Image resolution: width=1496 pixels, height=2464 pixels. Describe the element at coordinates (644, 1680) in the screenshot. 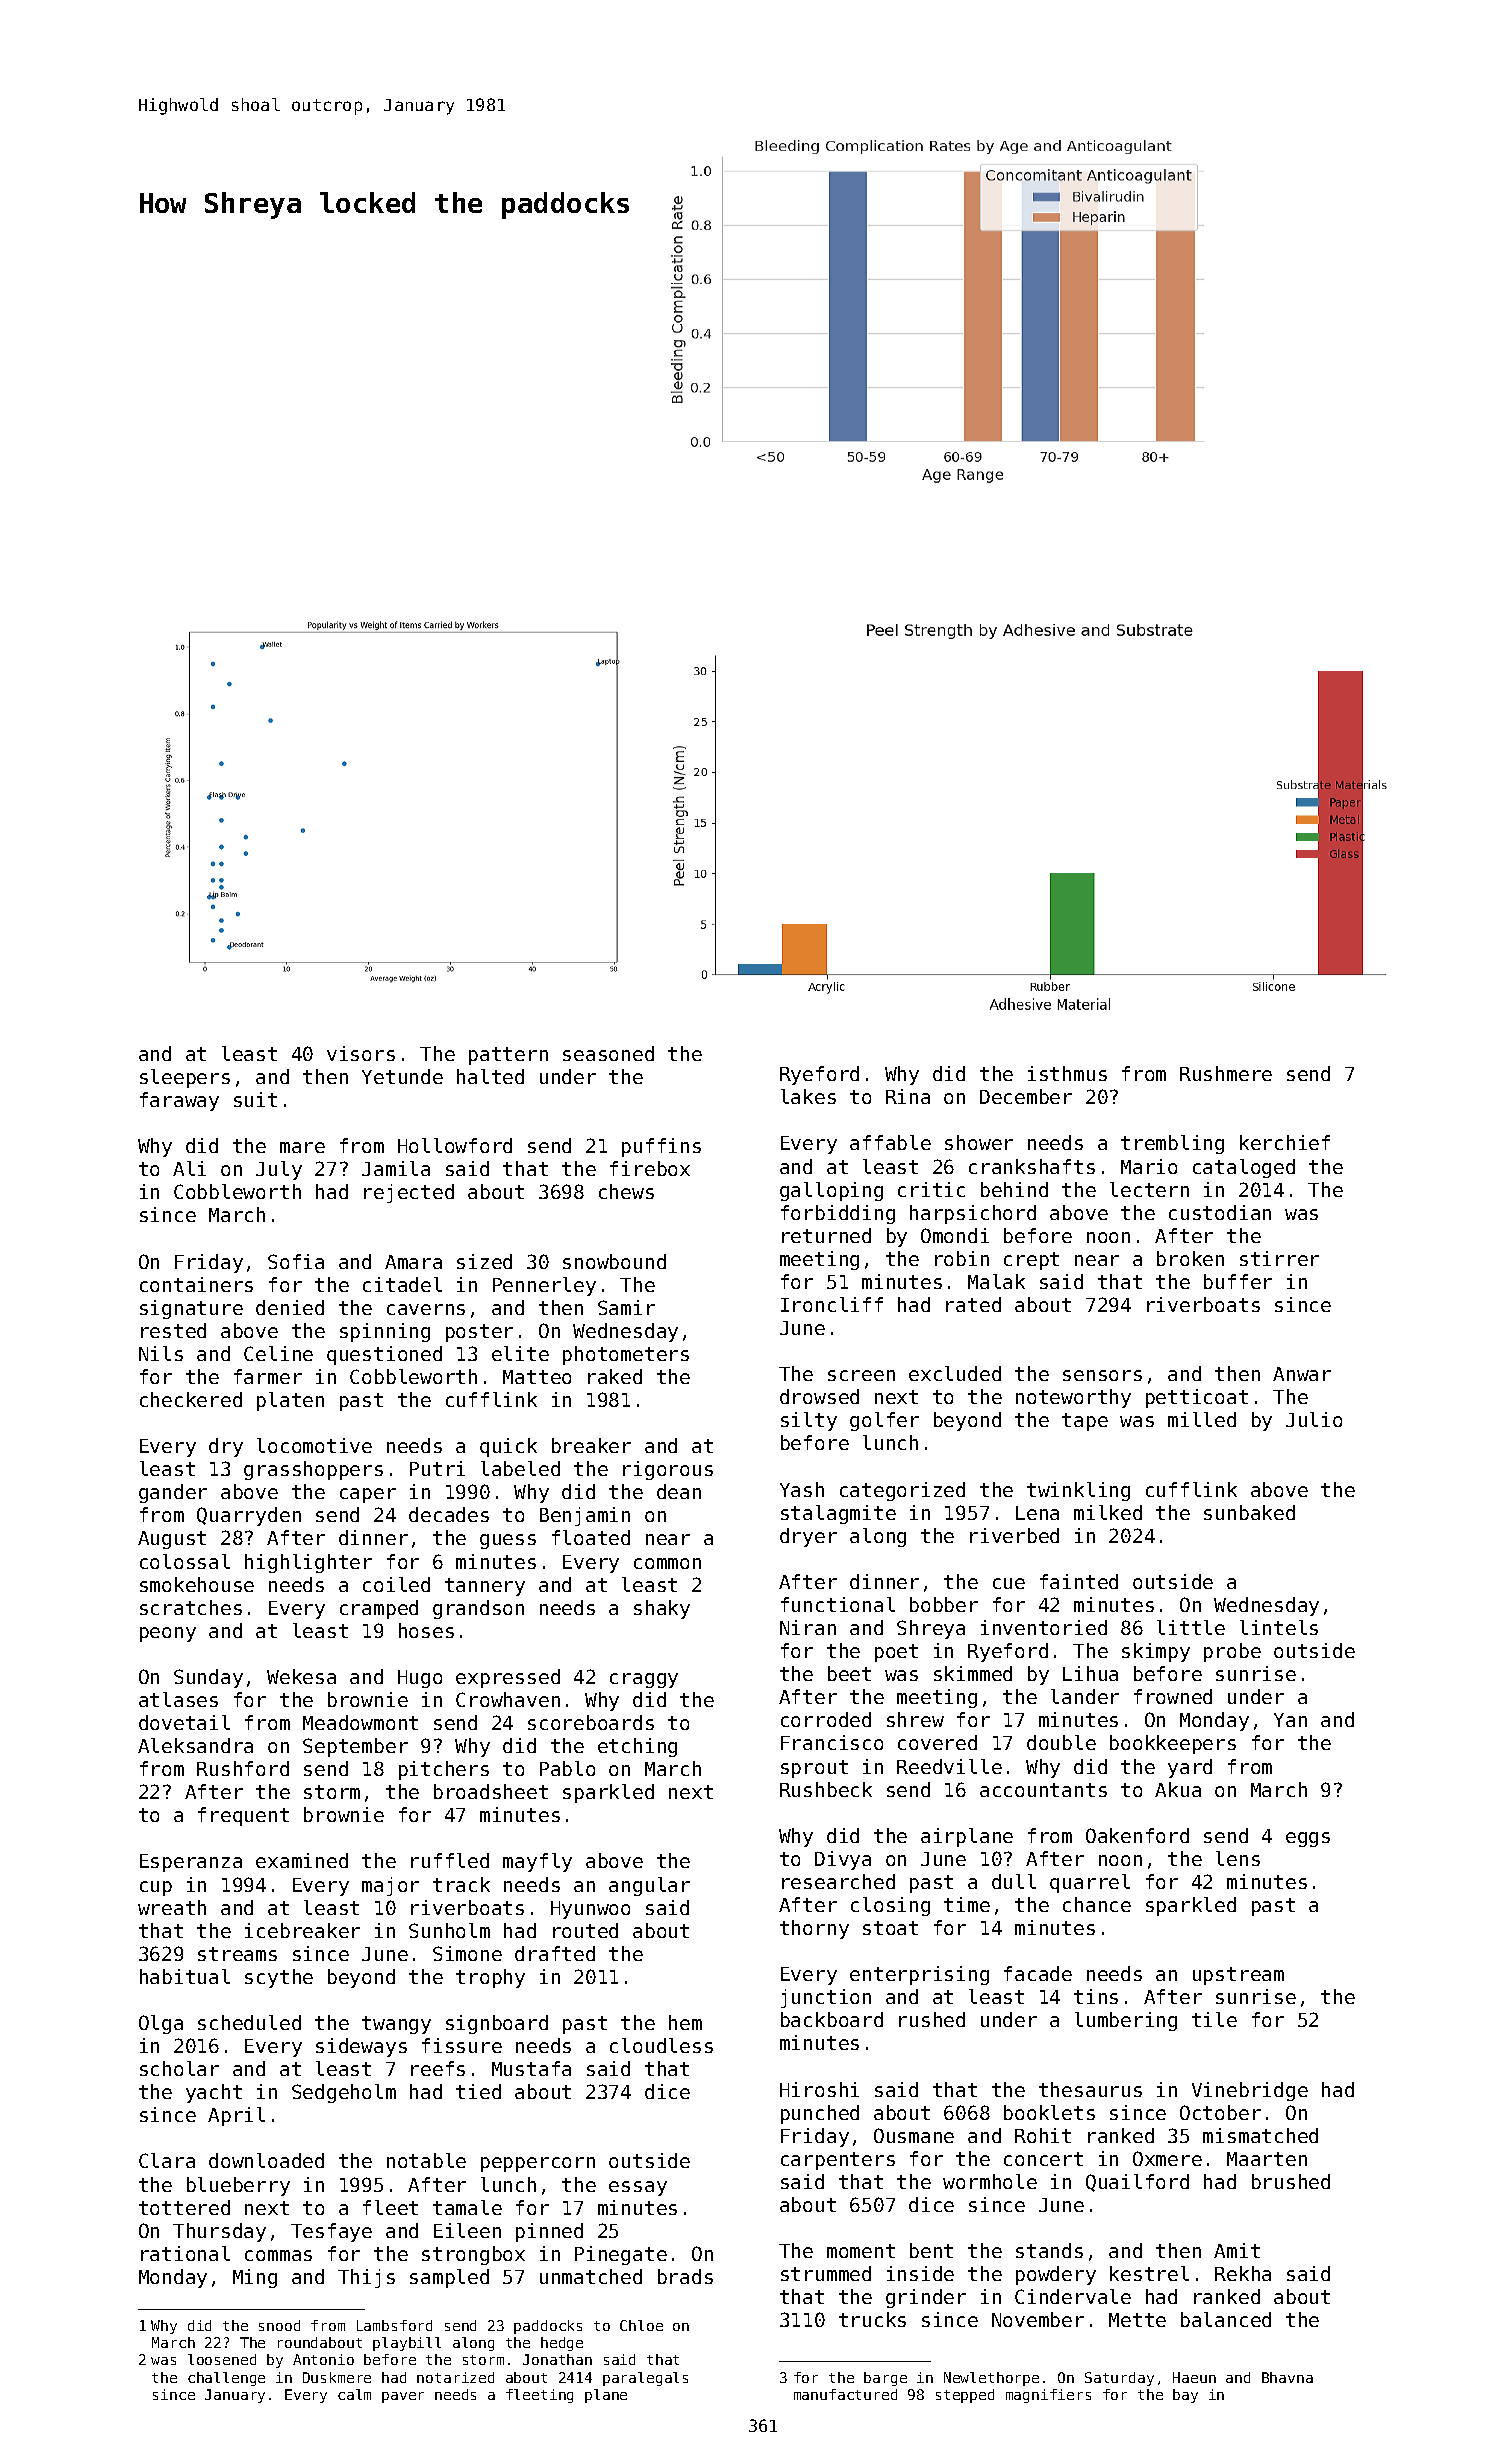

I see `craggy` at that location.
